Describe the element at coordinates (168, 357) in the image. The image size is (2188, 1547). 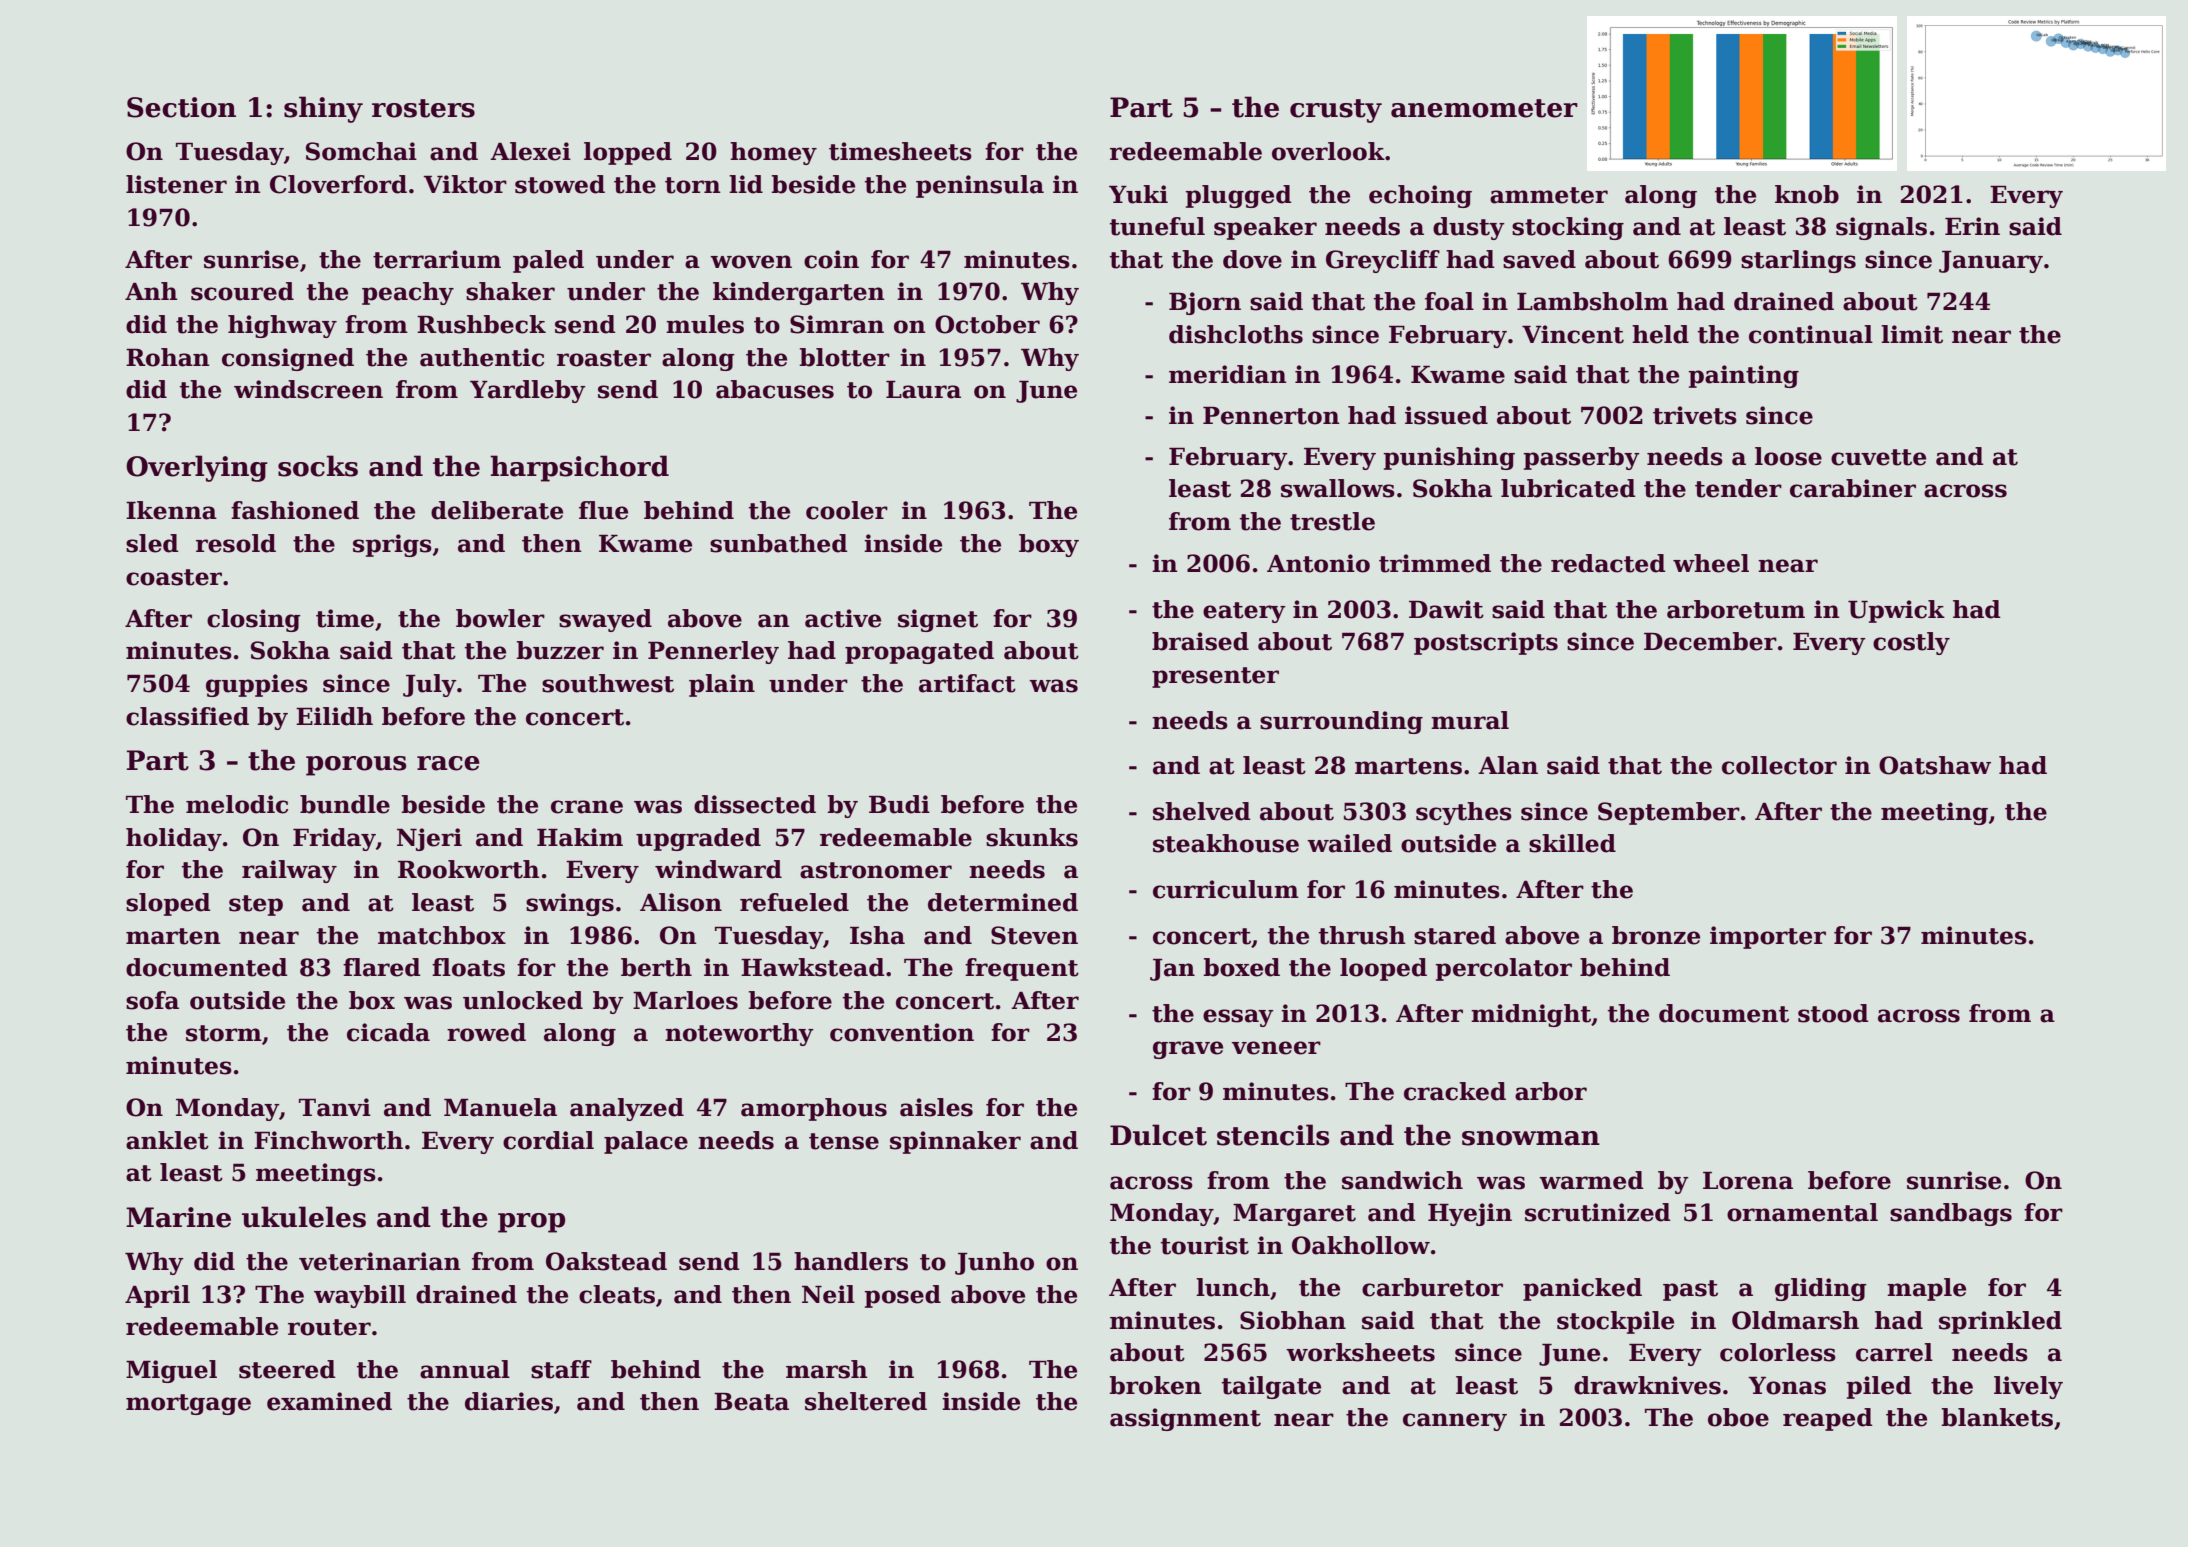
I see `Rohan` at that location.
